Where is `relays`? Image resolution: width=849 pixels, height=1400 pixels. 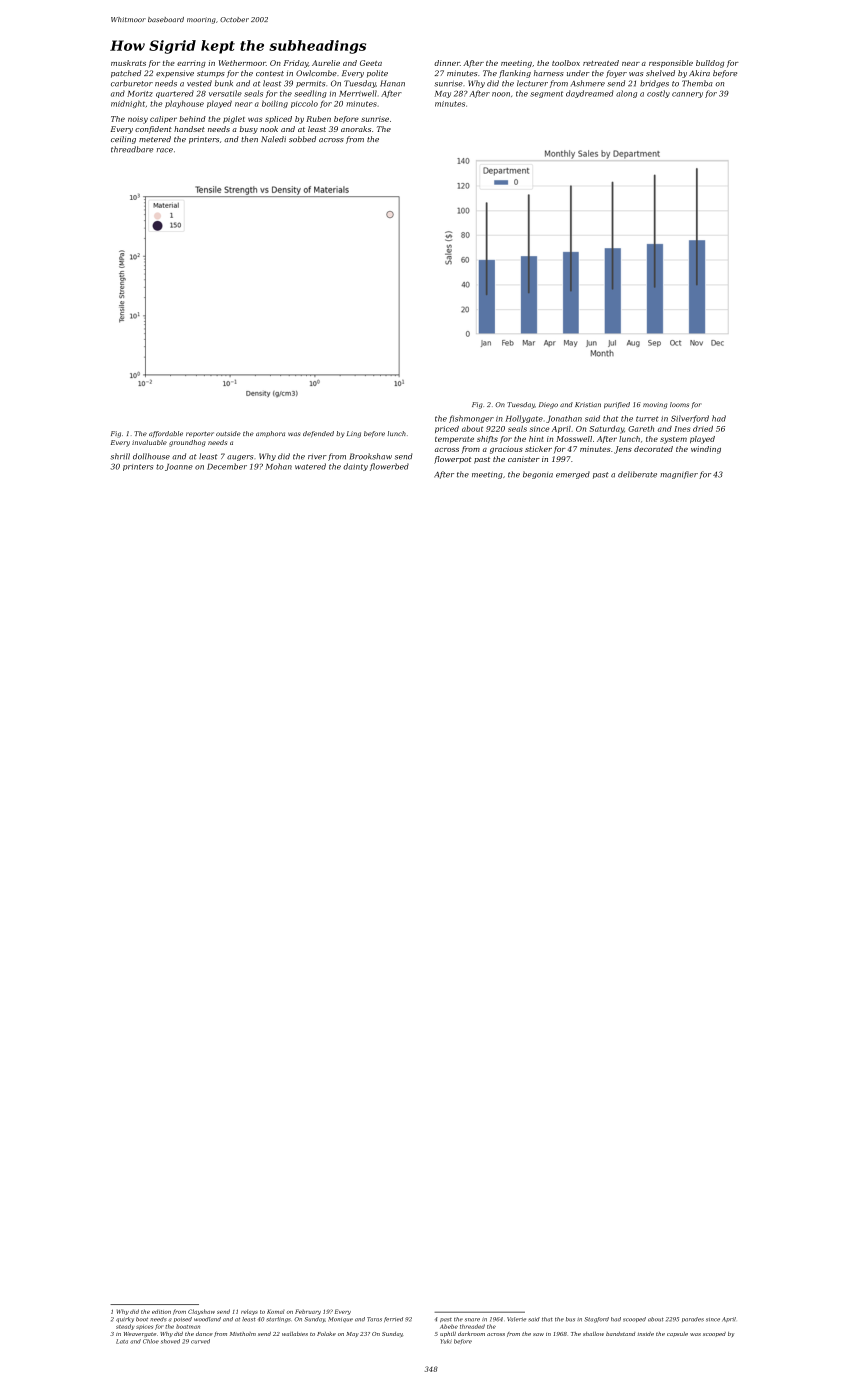 relays is located at coordinates (249, 1312).
